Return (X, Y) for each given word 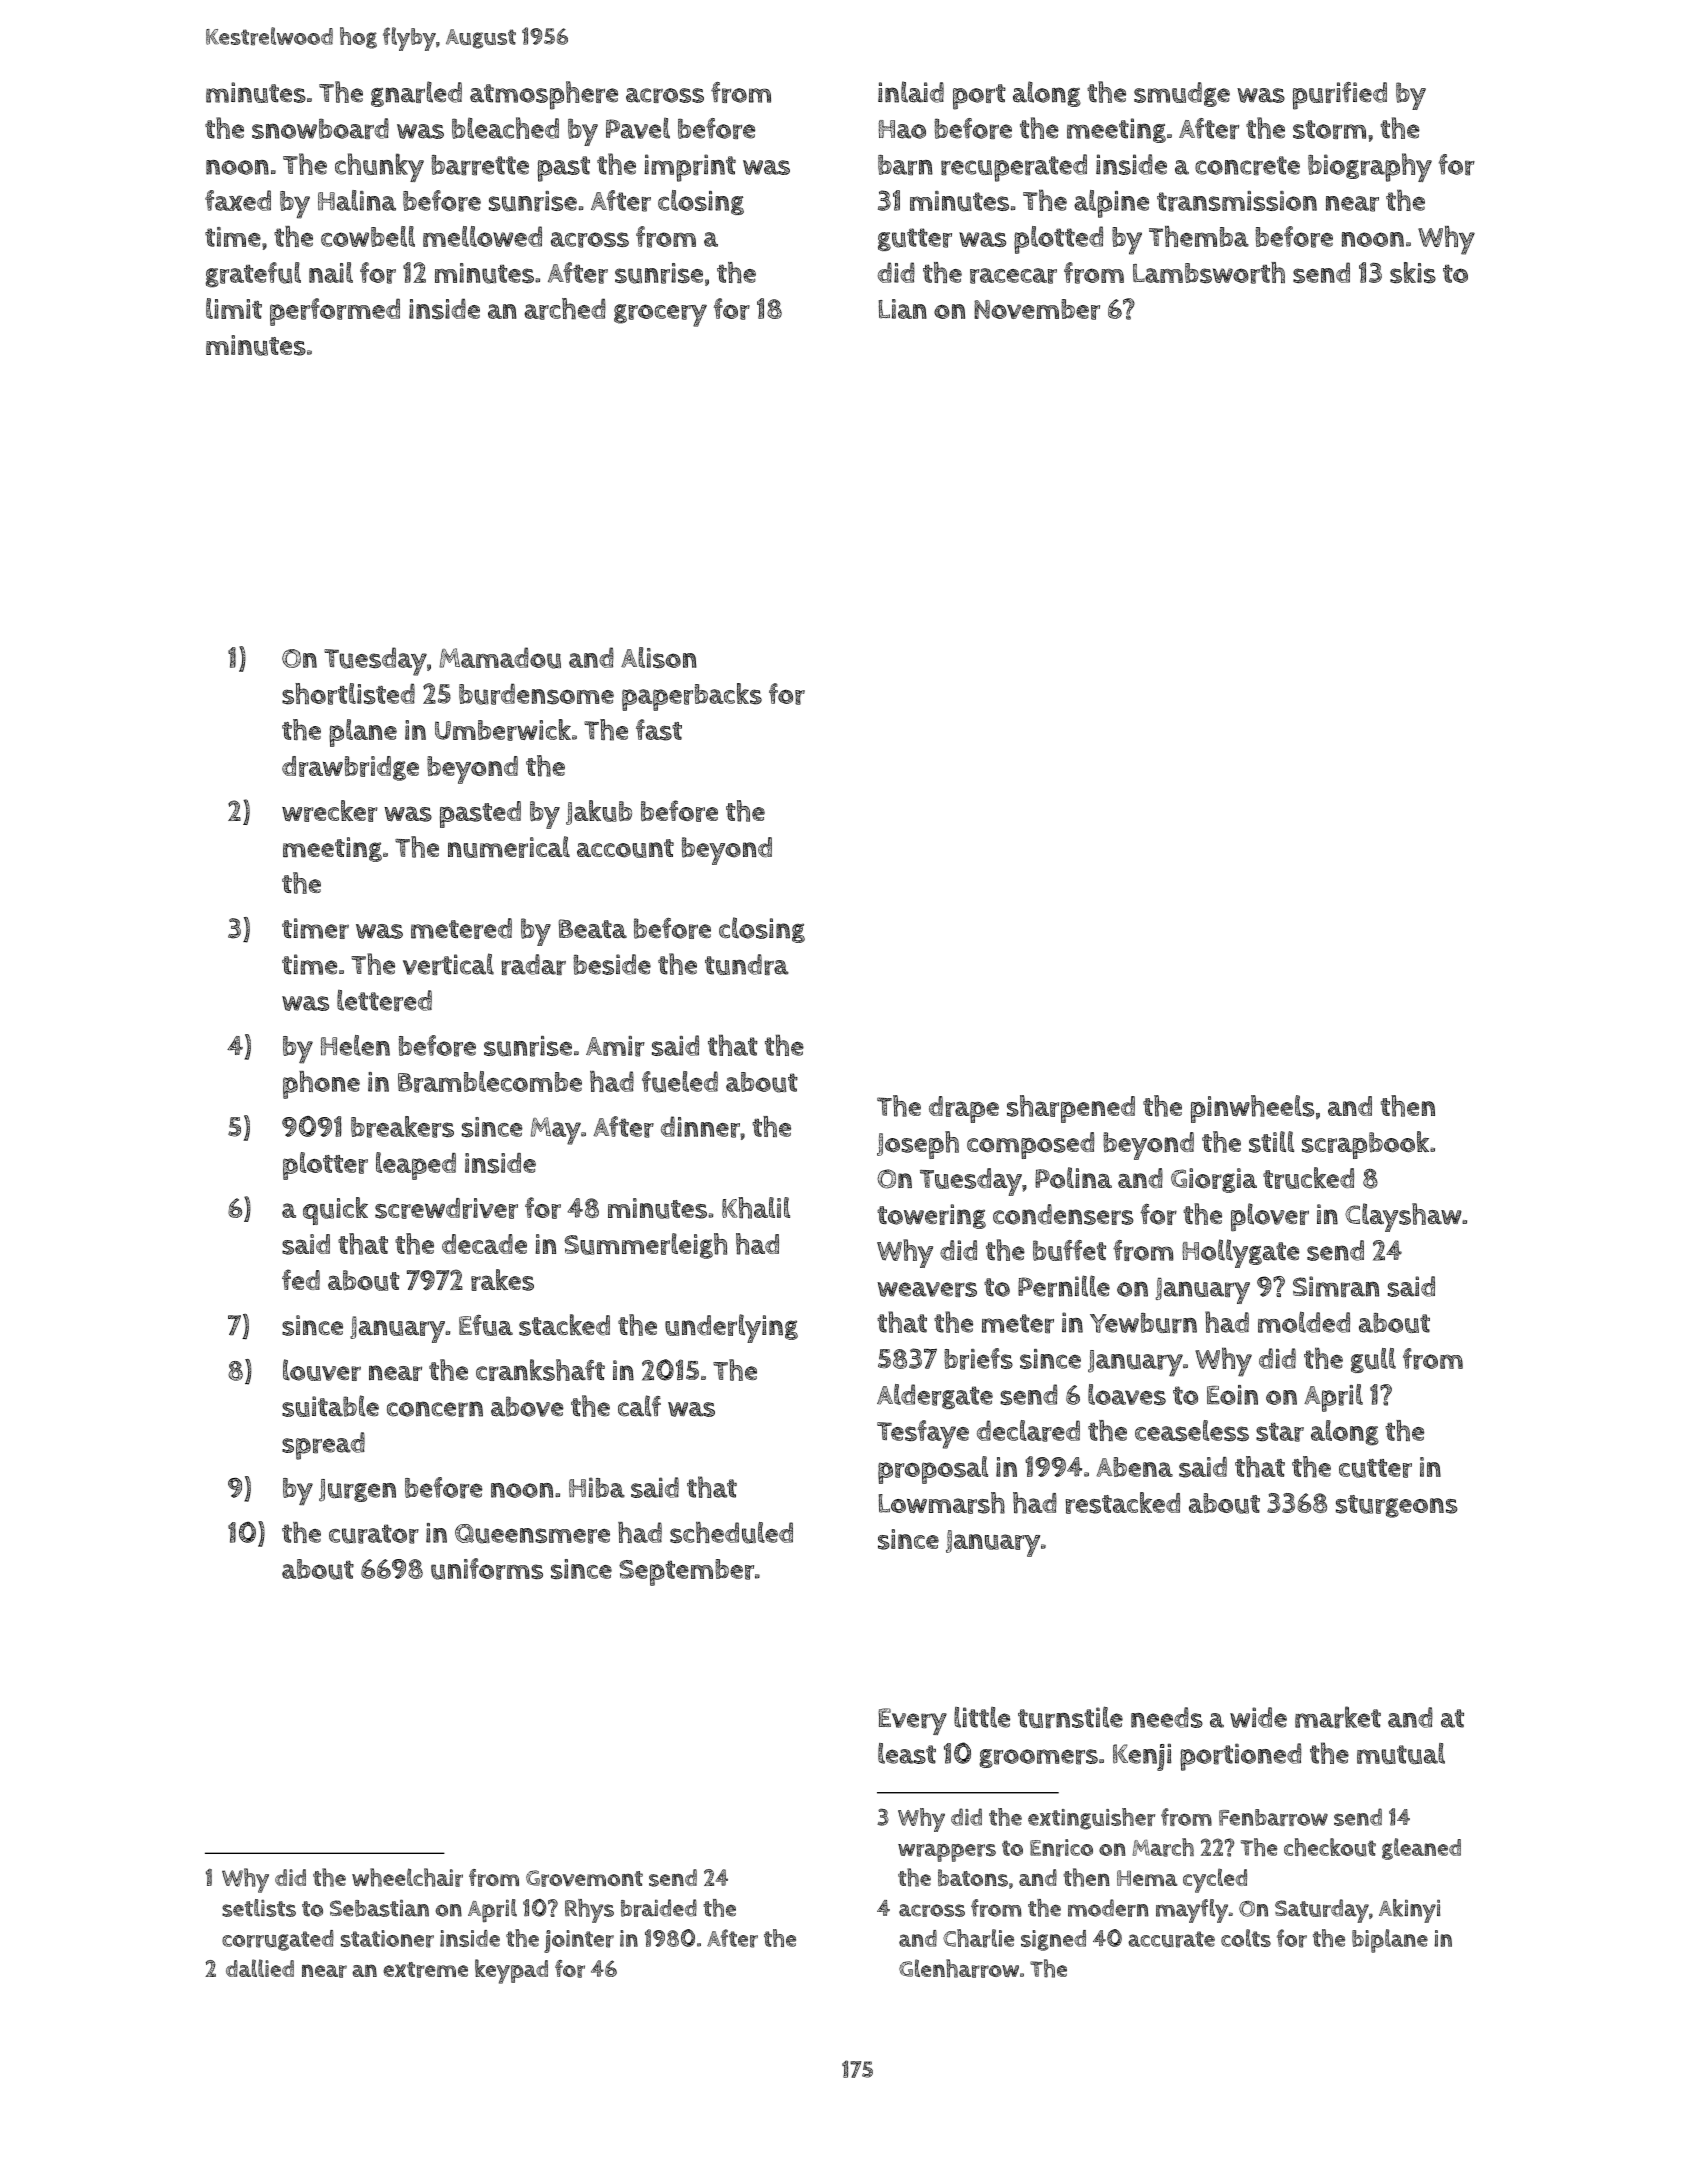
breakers (402, 1127)
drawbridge (350, 768)
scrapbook (1365, 1145)
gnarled (416, 94)
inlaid (911, 92)
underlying (731, 1328)
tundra (747, 964)
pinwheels (1252, 1109)
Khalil (756, 1208)
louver (322, 1370)
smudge (1182, 94)
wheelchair (407, 1877)
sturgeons (1397, 1506)
